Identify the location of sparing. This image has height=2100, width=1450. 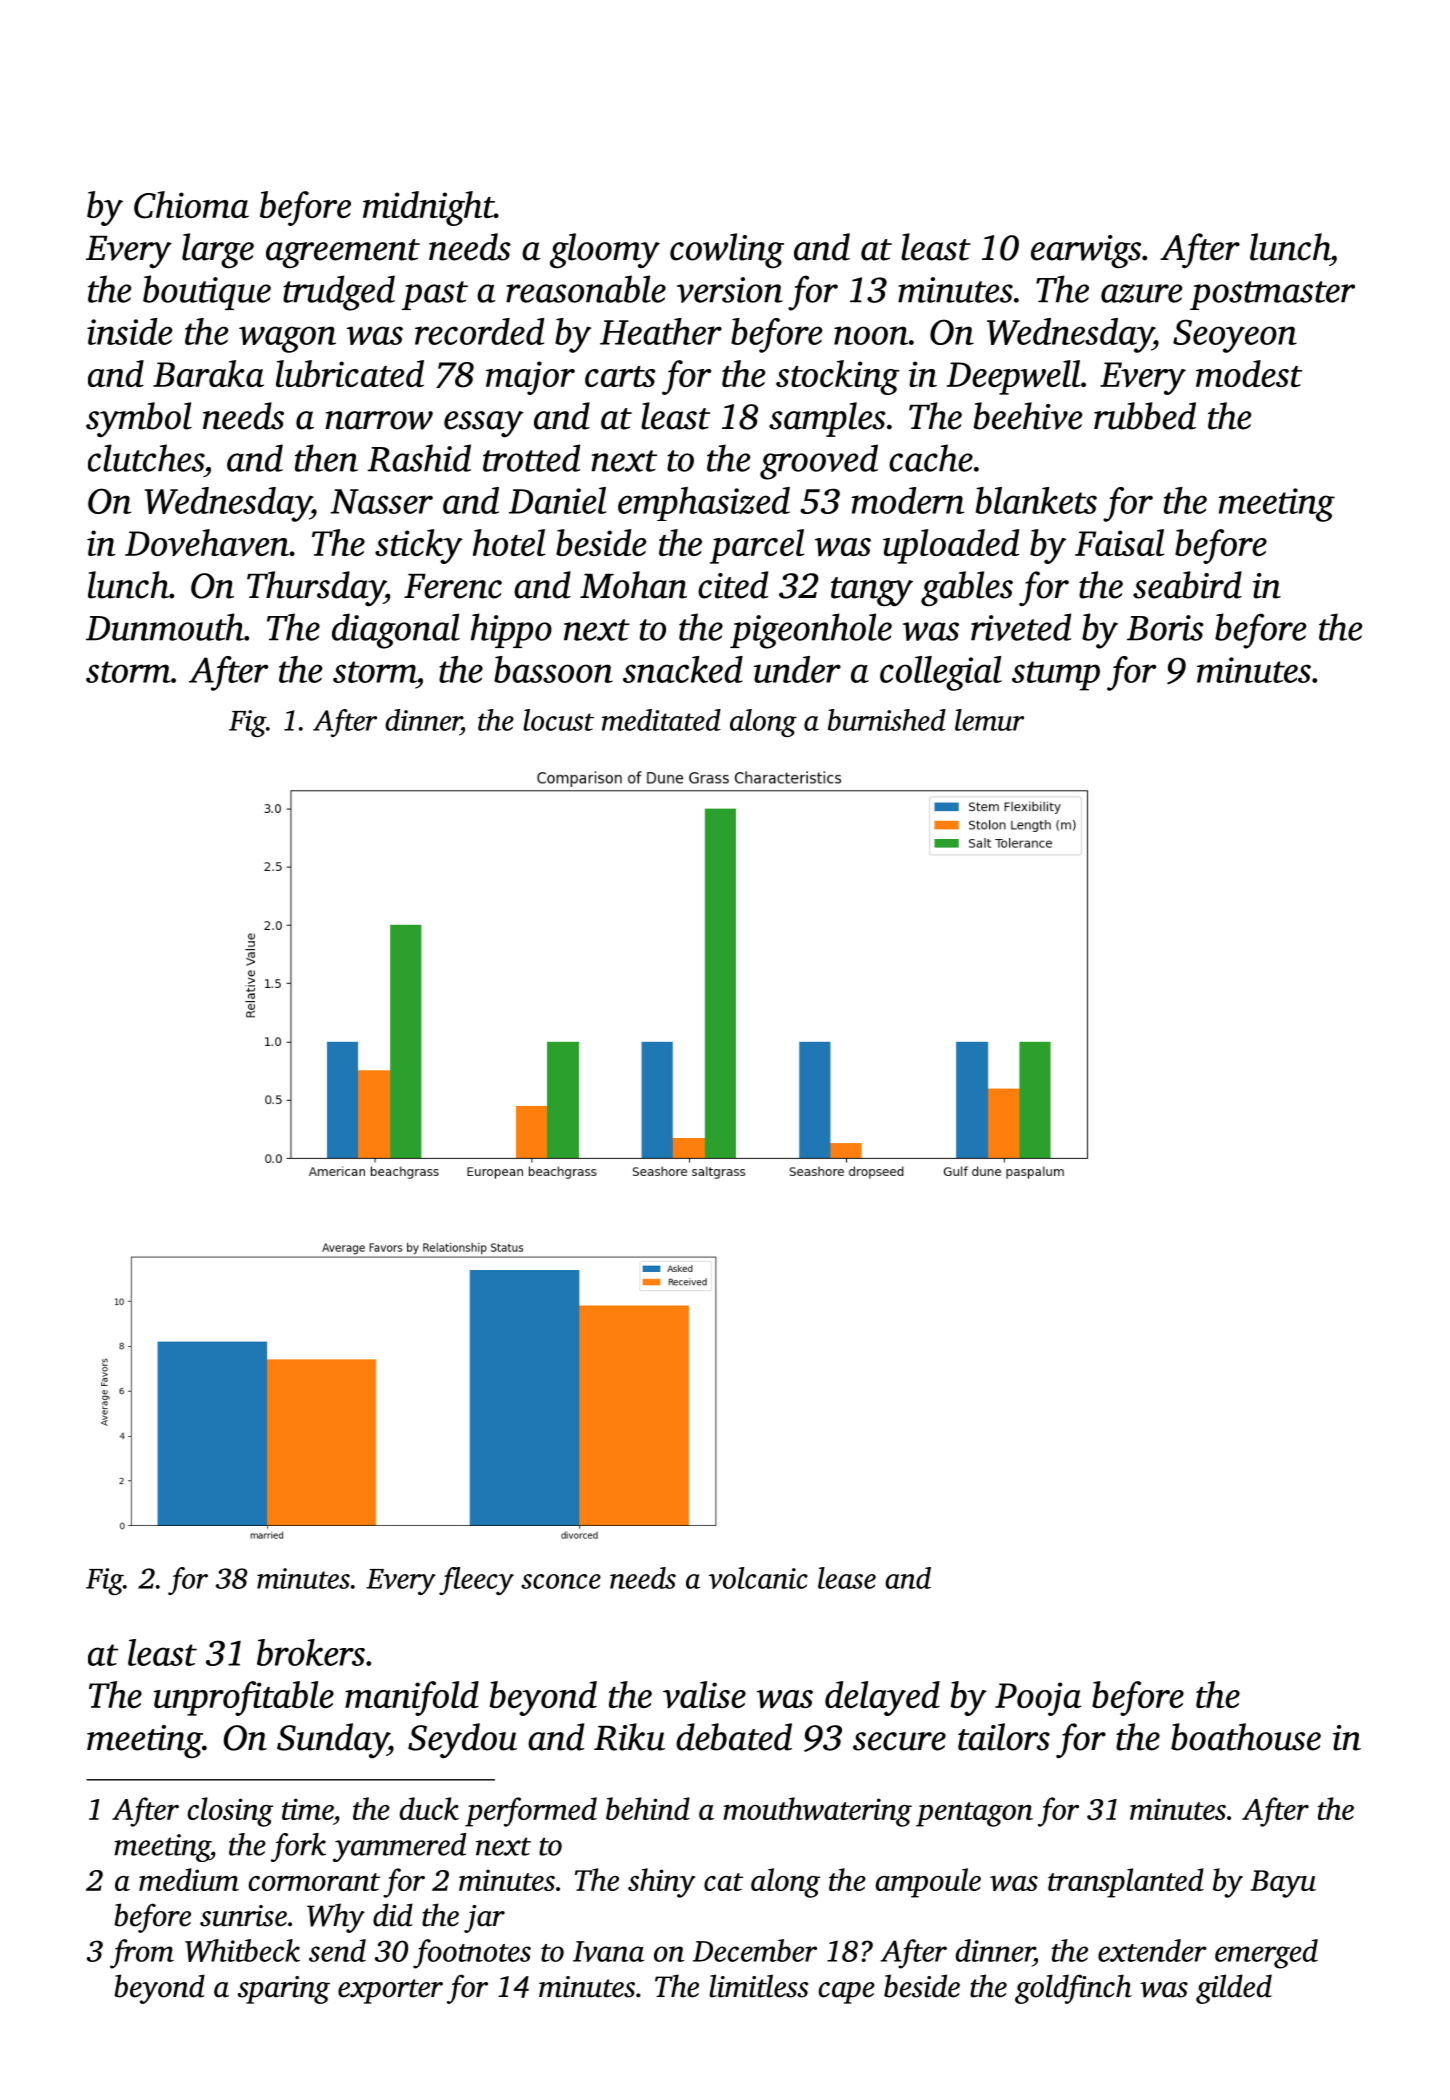
(284, 1990).
